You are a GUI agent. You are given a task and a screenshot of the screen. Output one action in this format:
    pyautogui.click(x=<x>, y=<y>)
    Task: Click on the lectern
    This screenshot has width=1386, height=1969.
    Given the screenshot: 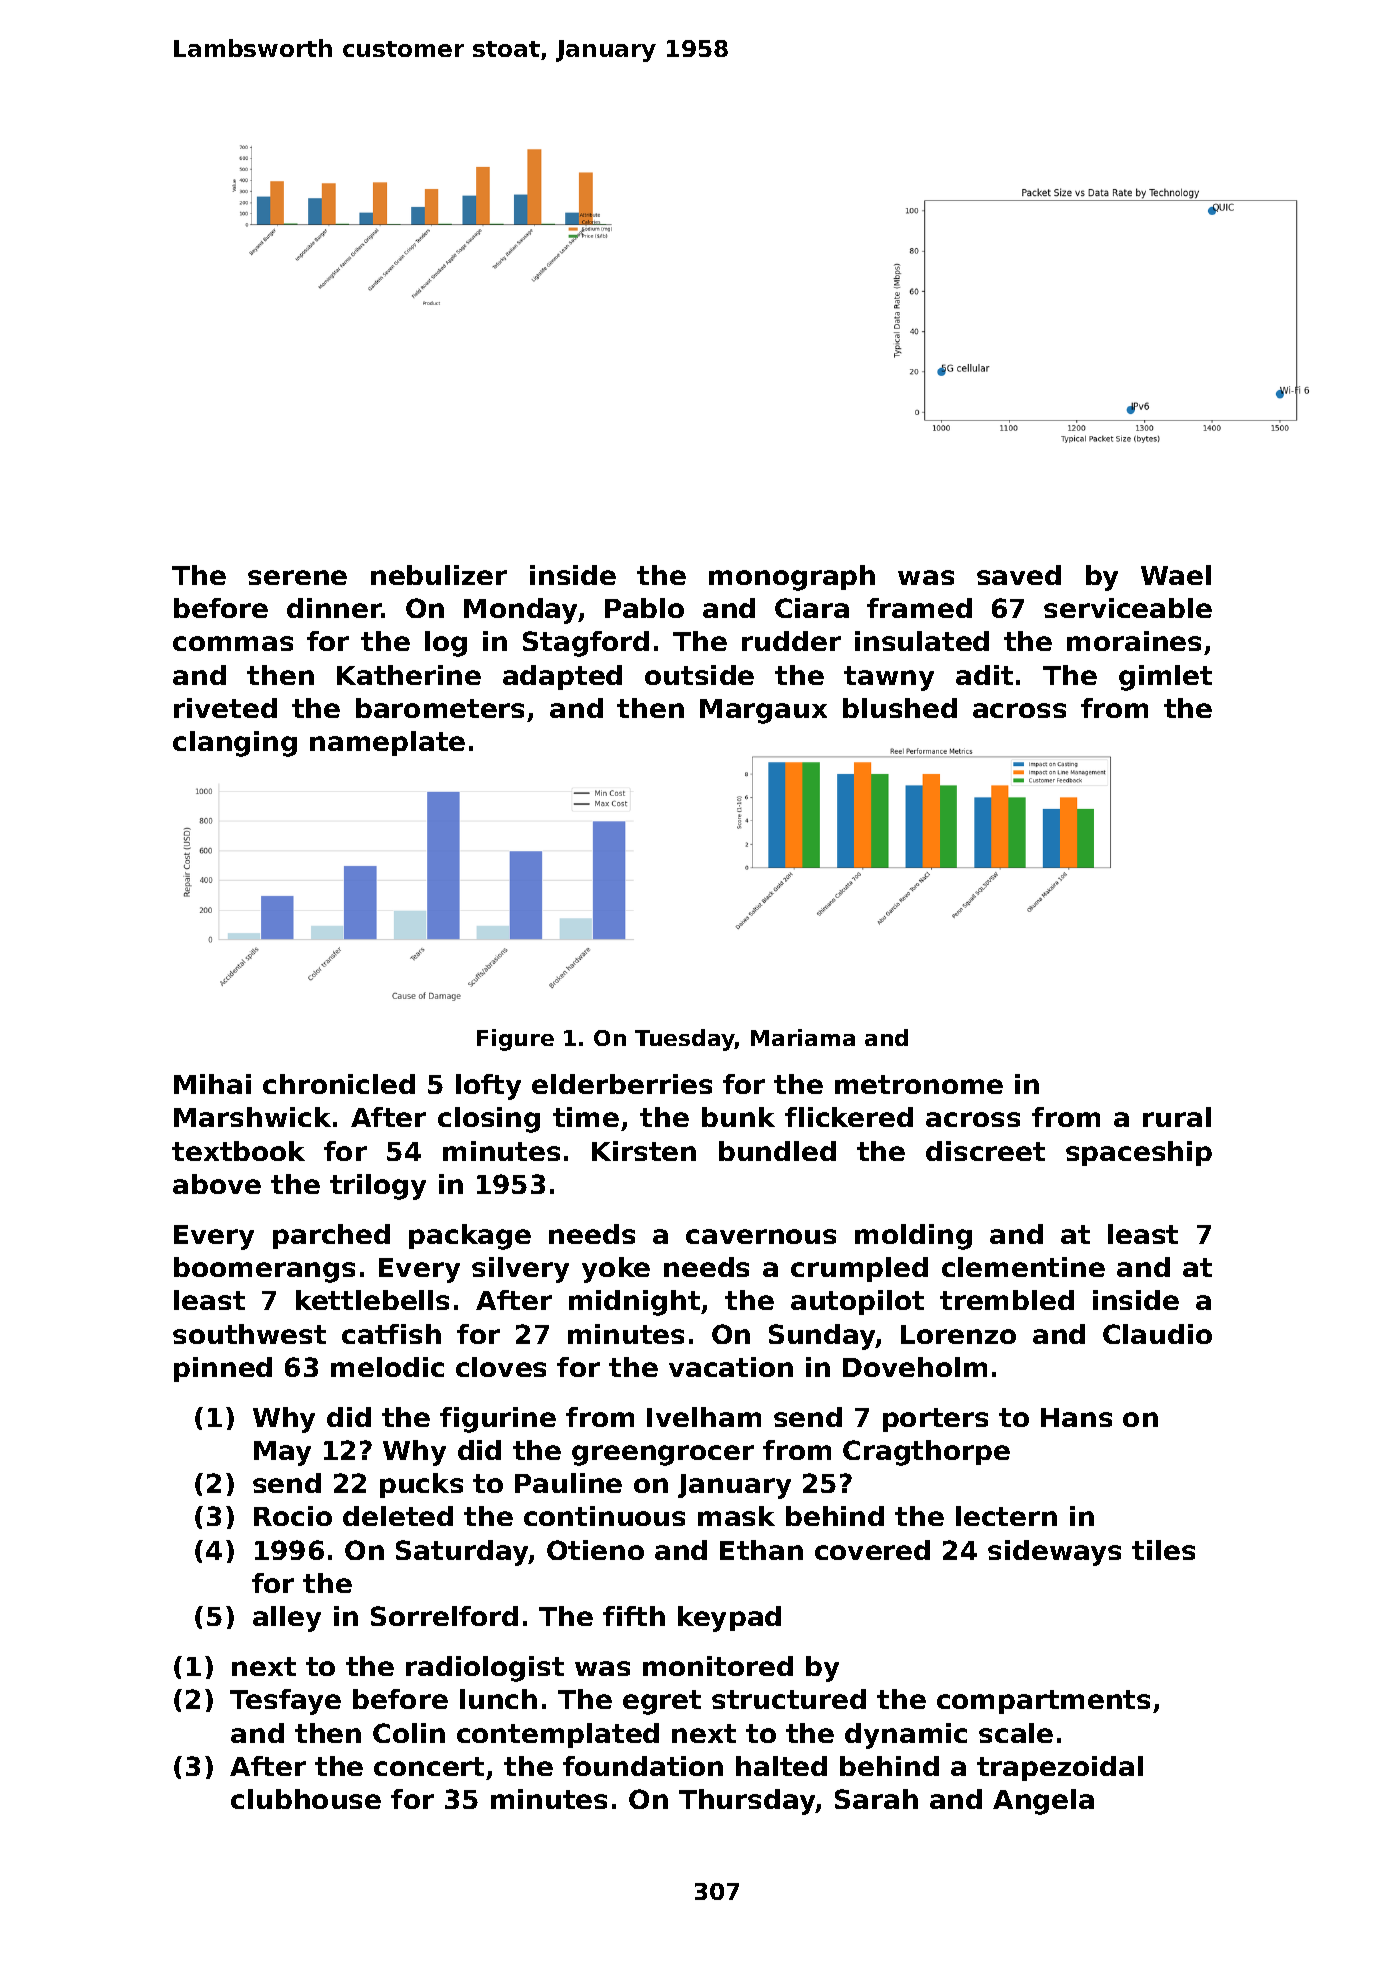 What is the action you would take?
    pyautogui.click(x=1006, y=1516)
